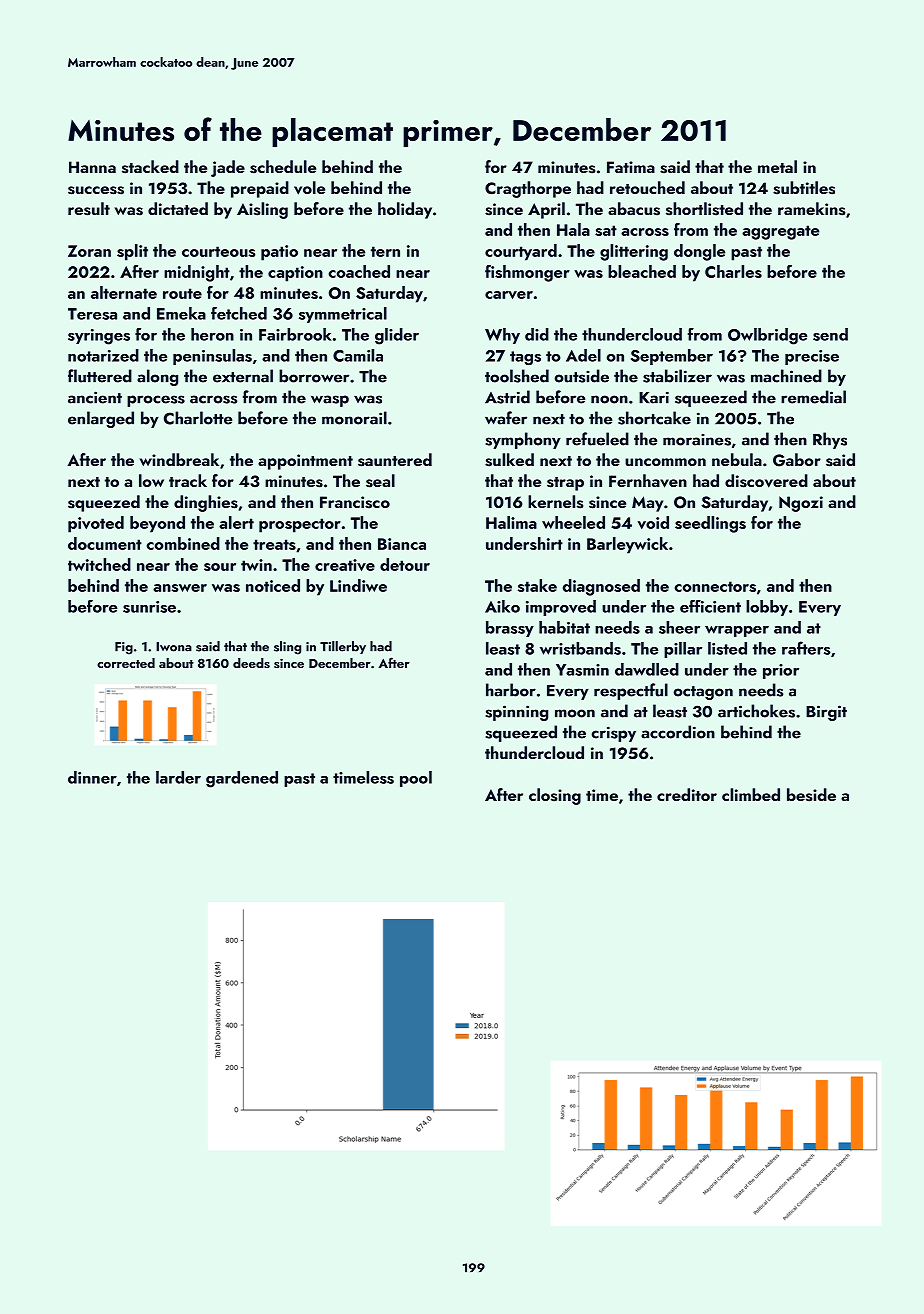  I want to click on discovered, so click(766, 481).
